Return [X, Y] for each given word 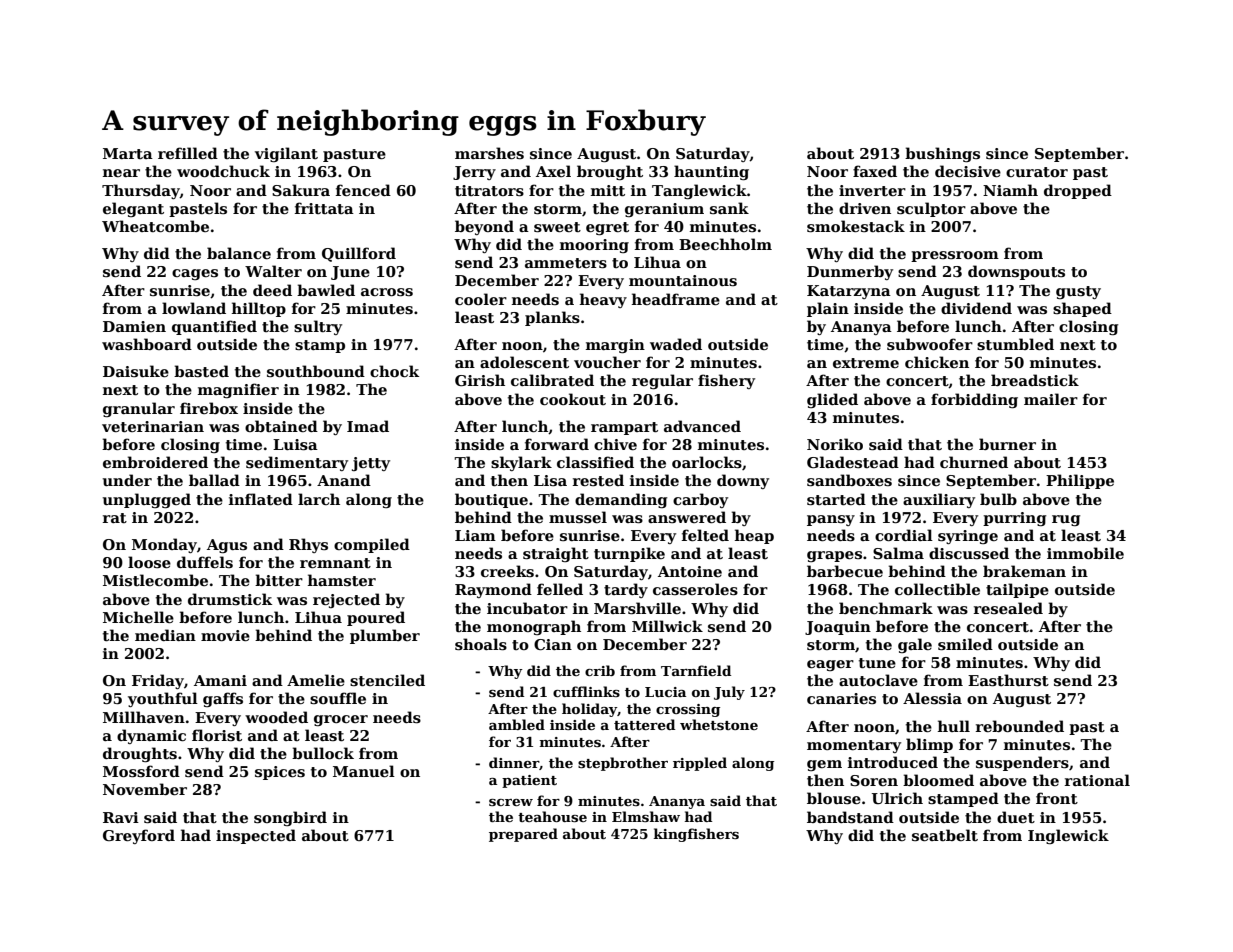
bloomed [938, 780]
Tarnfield [696, 670]
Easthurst [1008, 680]
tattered [644, 724]
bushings [942, 154]
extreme [866, 363]
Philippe [1080, 481]
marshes [489, 153]
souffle [338, 698]
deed [272, 290]
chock [394, 371]
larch [319, 499]
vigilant [286, 154]
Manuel [364, 771]
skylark [521, 463]
